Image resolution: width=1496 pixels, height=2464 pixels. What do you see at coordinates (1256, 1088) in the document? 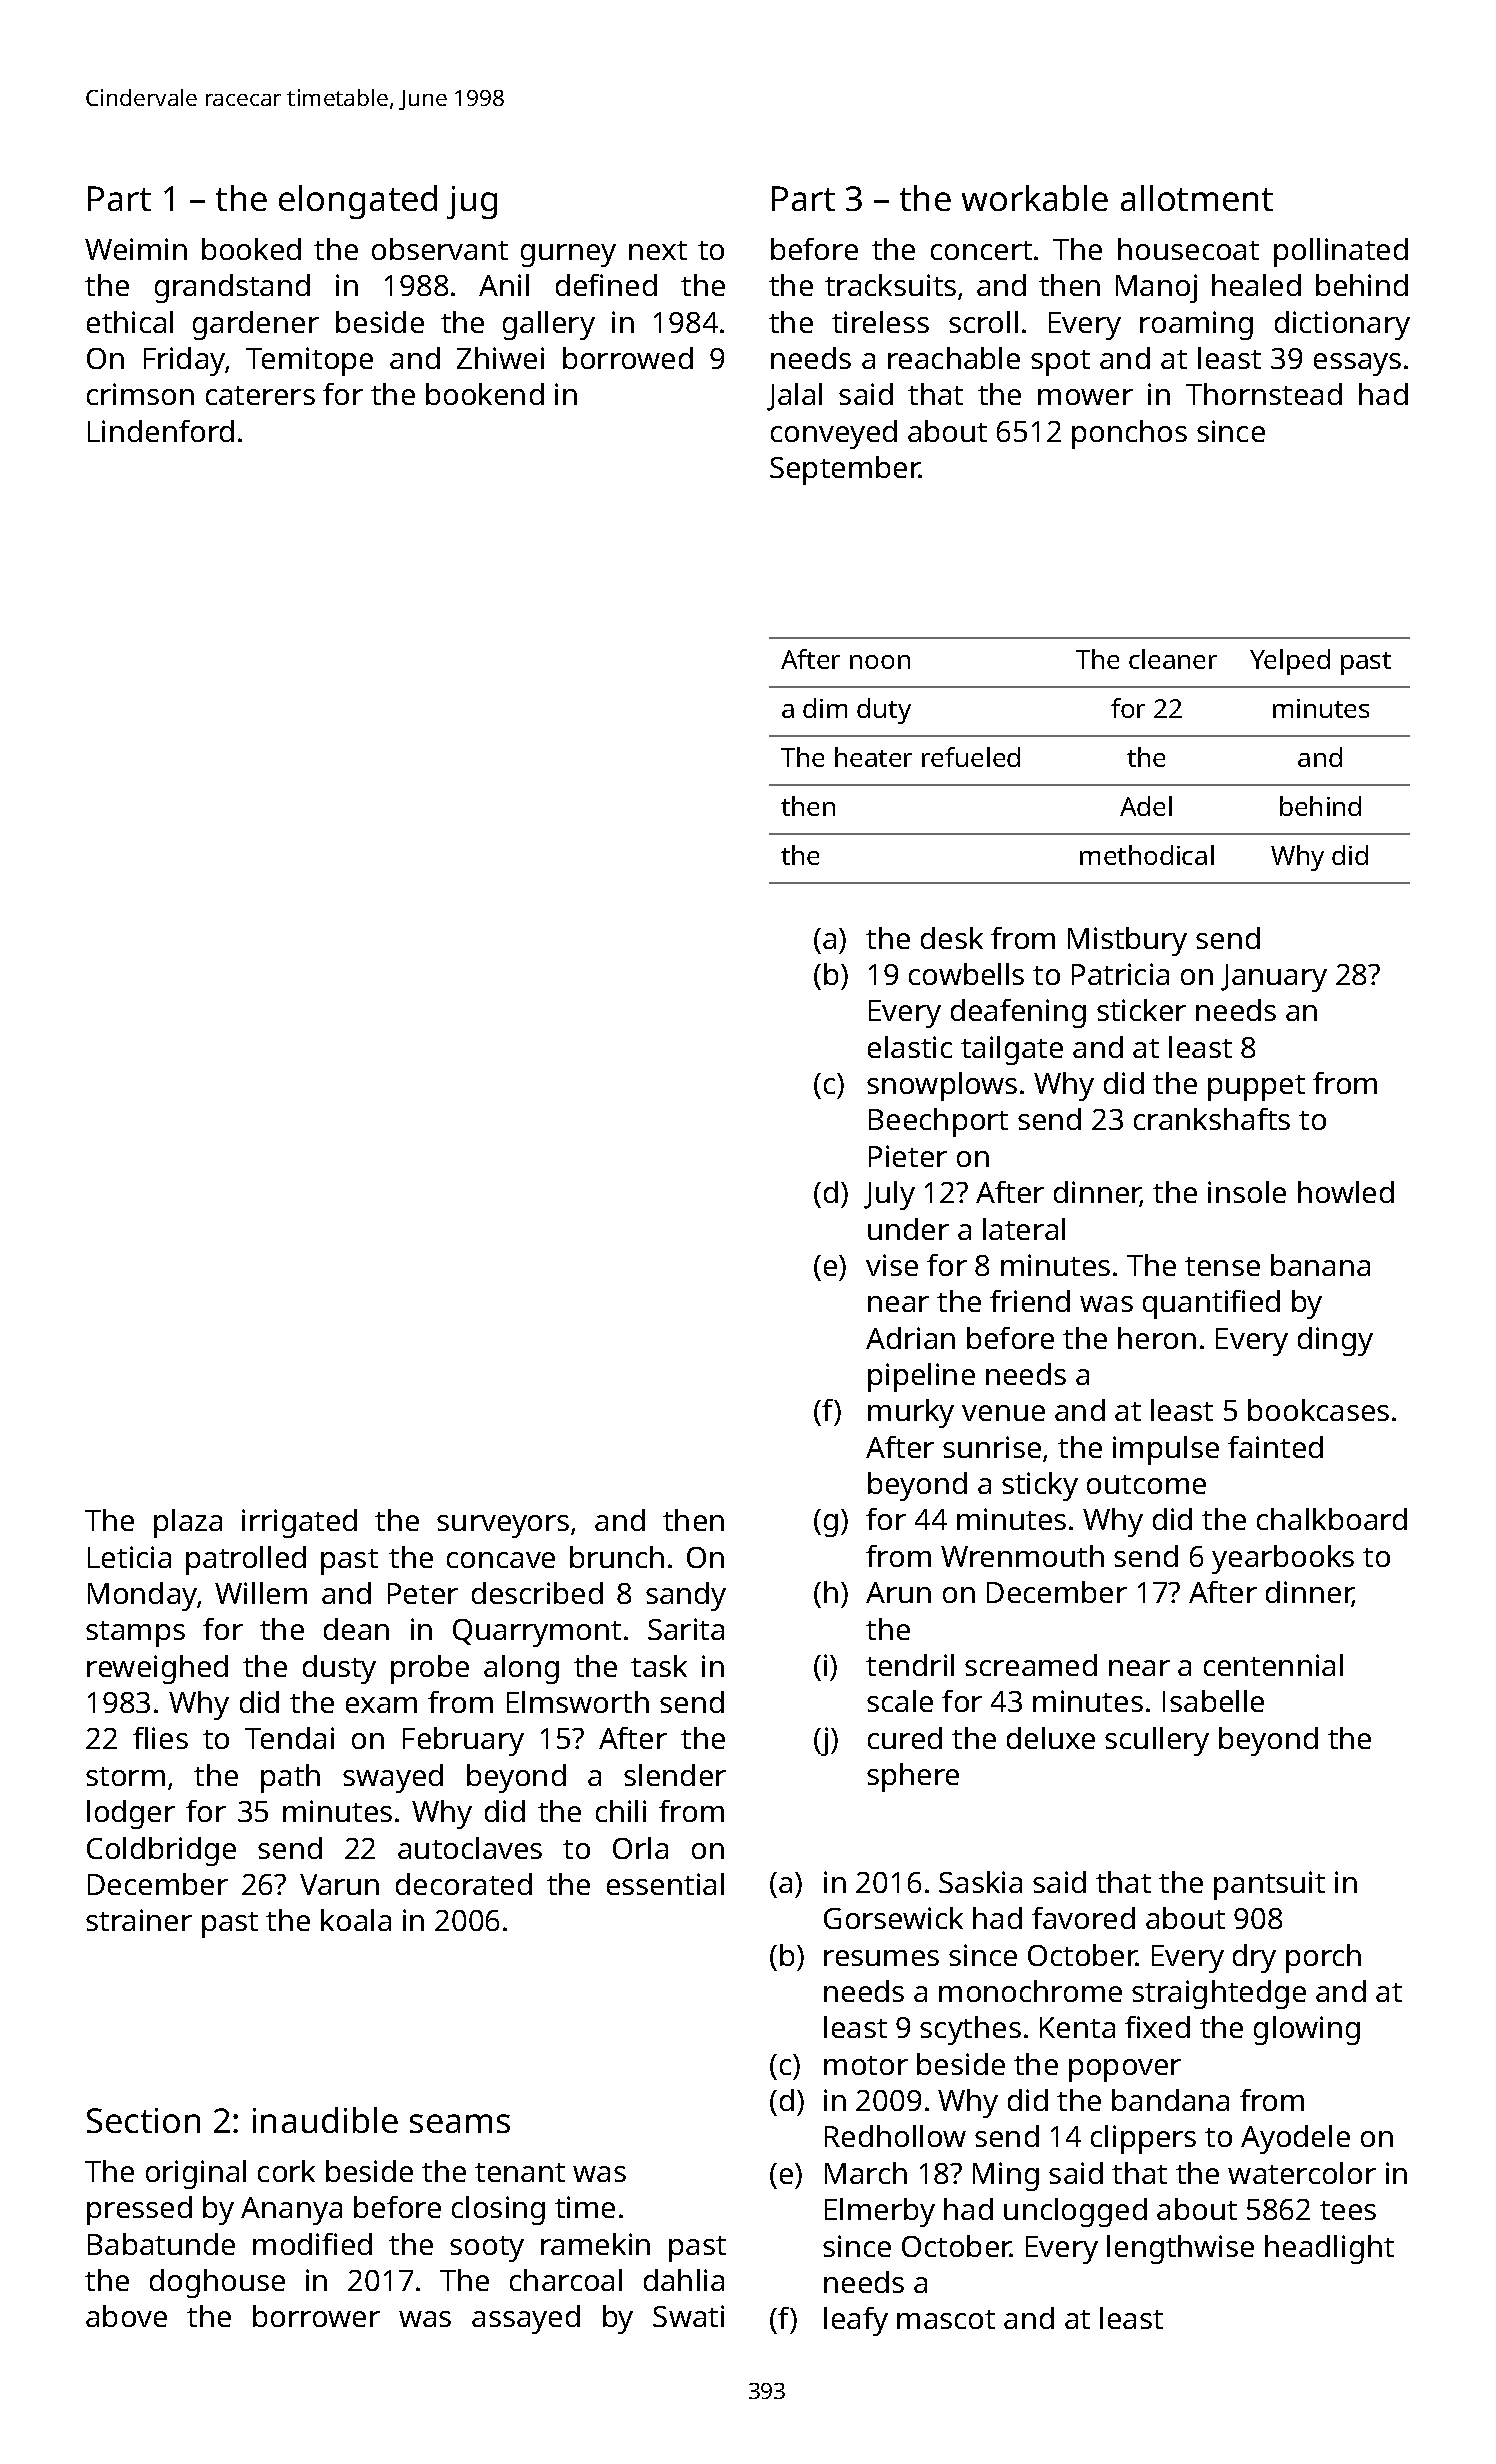
I see `puppet` at bounding box center [1256, 1088].
